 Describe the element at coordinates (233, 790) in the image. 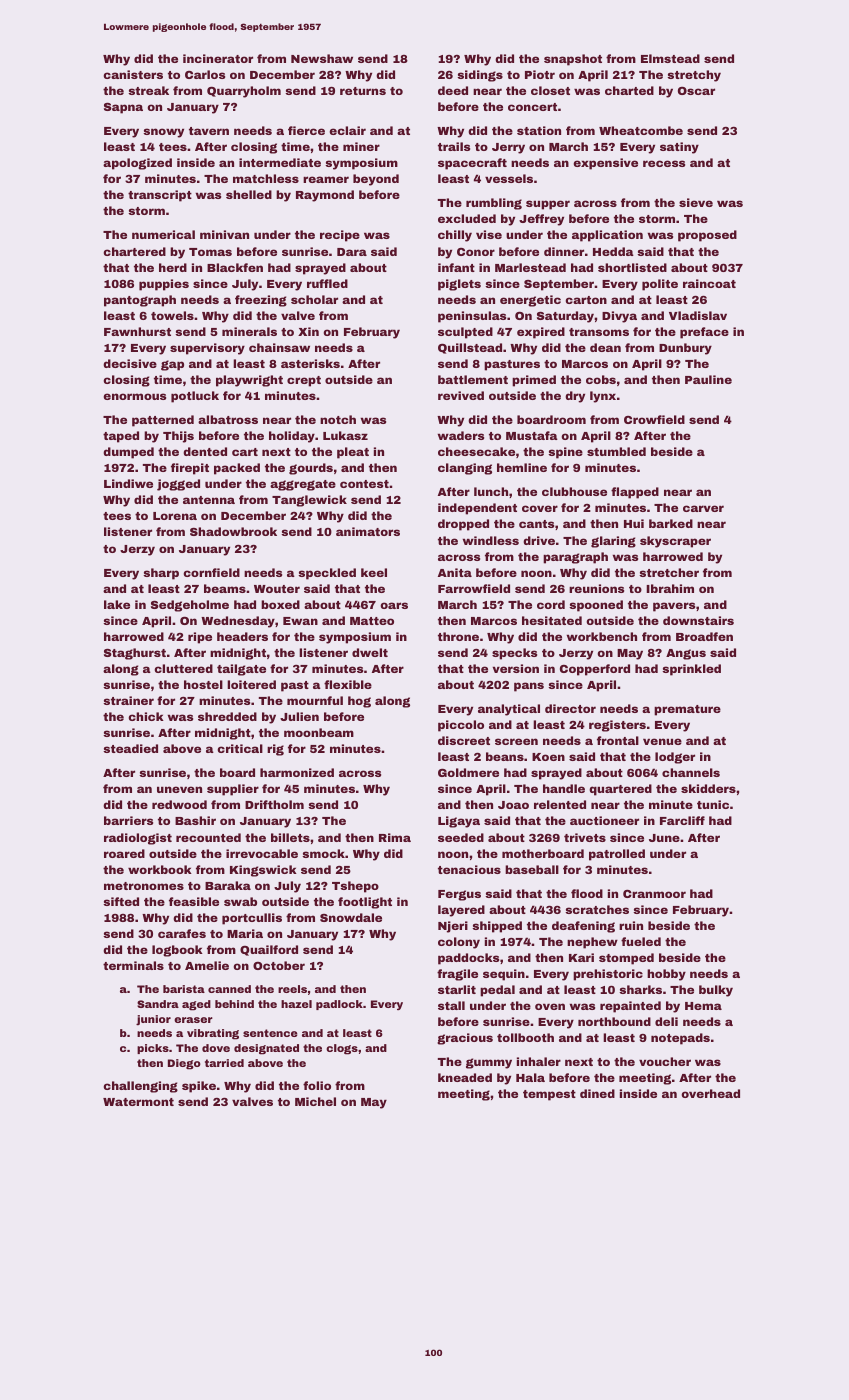

I see `supplier` at that location.
